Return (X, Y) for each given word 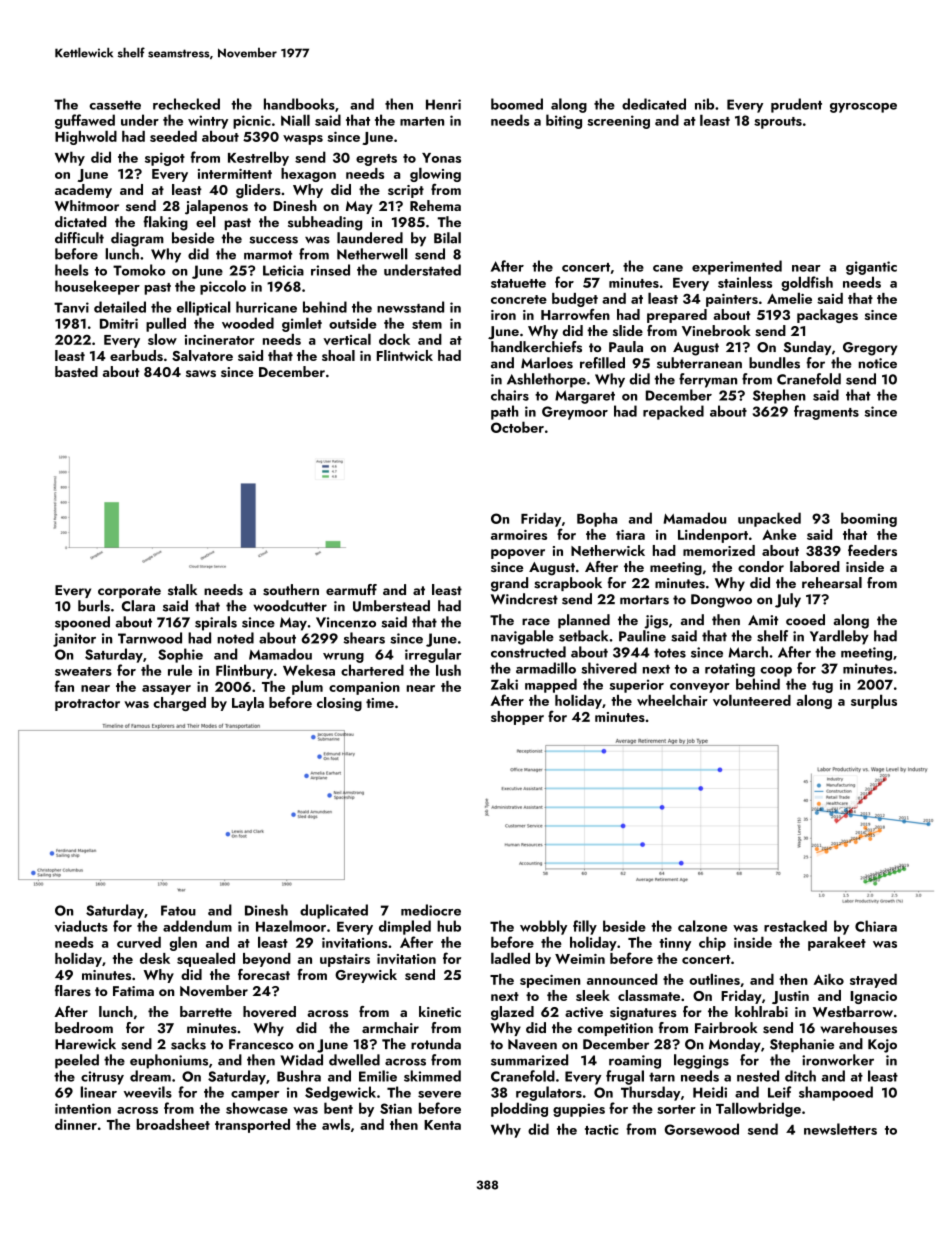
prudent (796, 105)
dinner (76, 1124)
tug (822, 687)
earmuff (351, 589)
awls (336, 1124)
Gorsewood (701, 1129)
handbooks (299, 104)
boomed (517, 104)
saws (201, 373)
